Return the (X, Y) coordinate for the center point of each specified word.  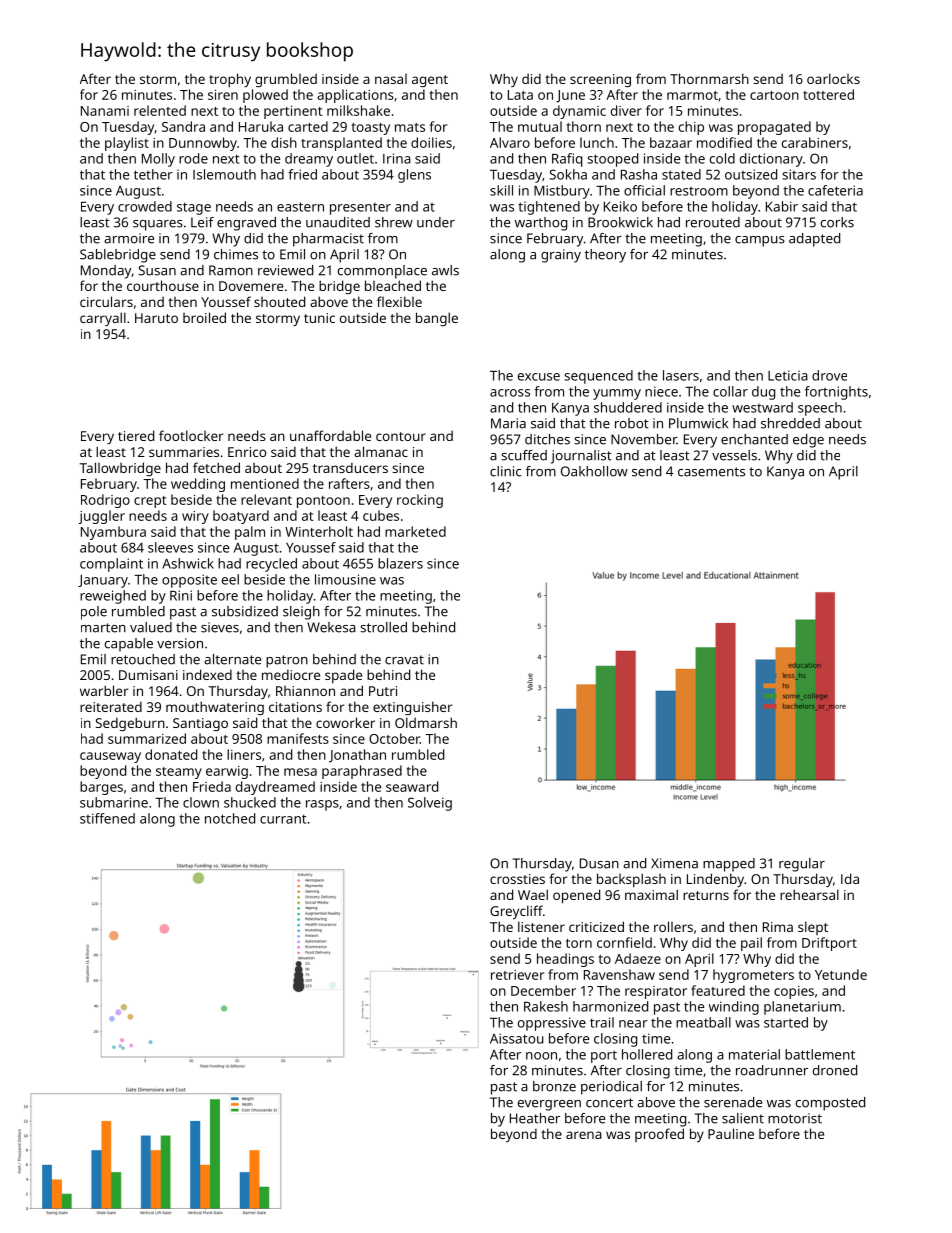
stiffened (107, 818)
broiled (204, 317)
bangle (437, 319)
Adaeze (638, 958)
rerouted (713, 222)
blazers (400, 563)
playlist (127, 144)
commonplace (382, 272)
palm (250, 533)
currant (283, 819)
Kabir (782, 206)
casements (711, 472)
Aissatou (517, 1038)
